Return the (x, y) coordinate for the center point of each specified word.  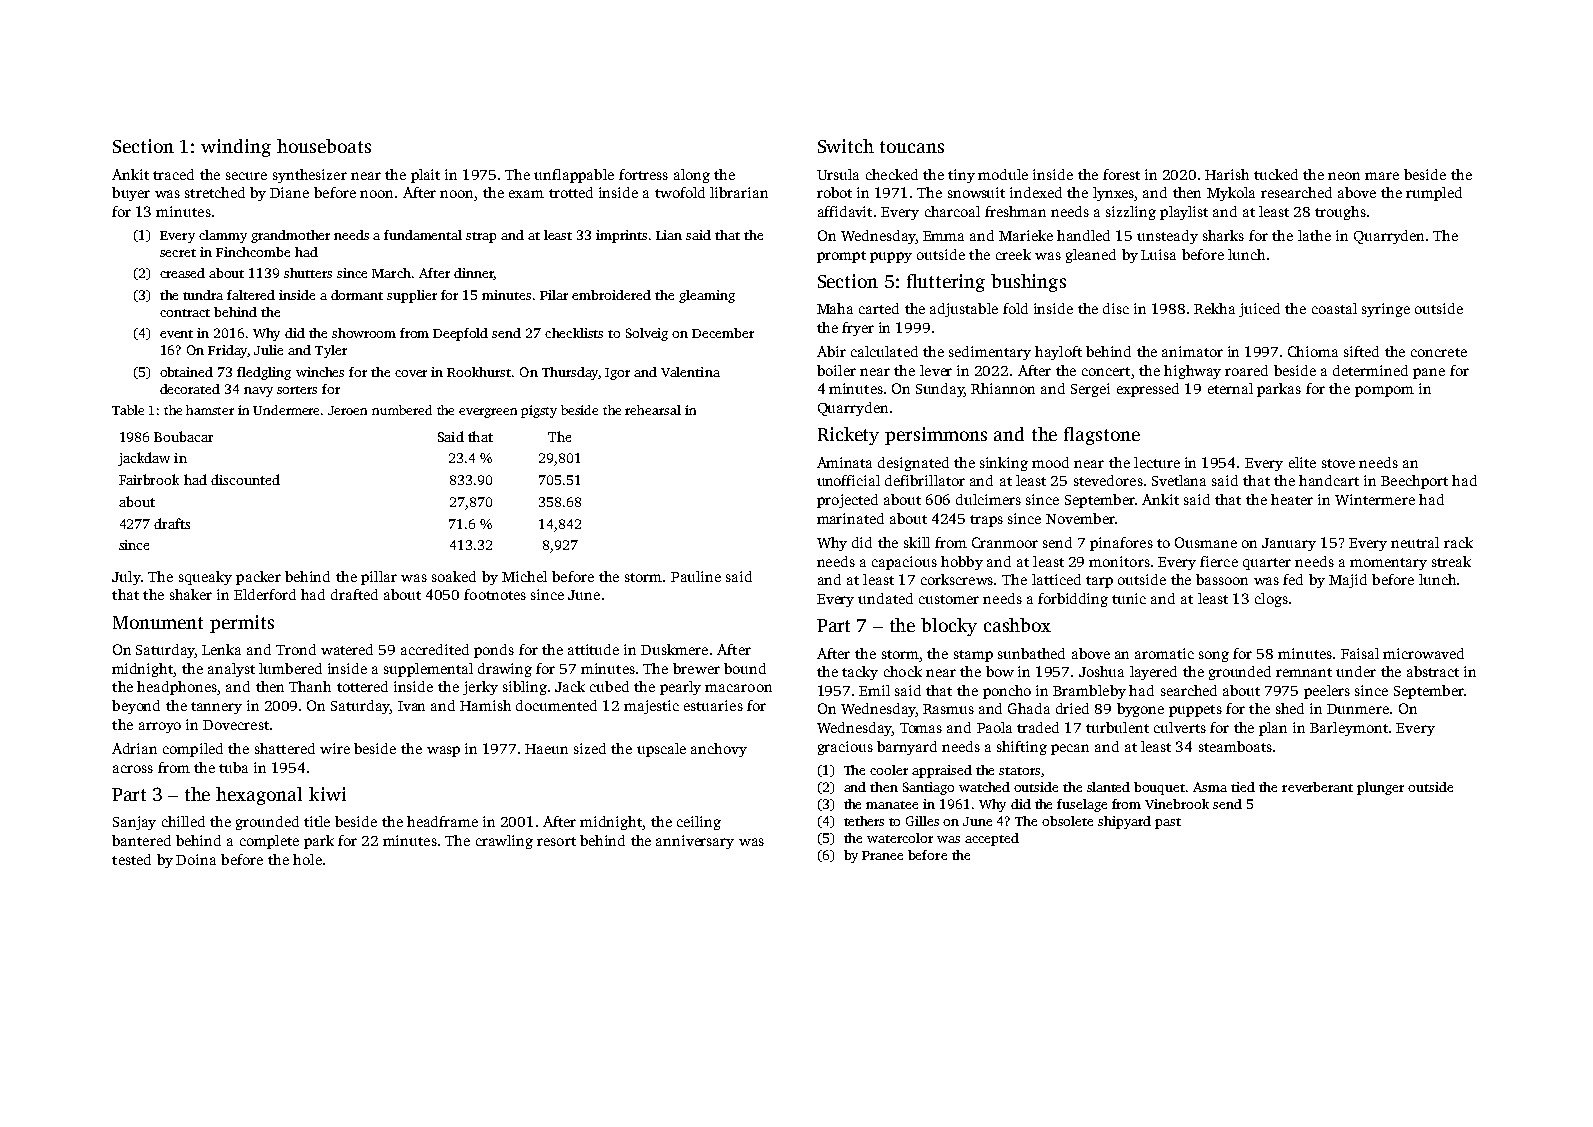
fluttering (946, 283)
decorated (190, 389)
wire (335, 748)
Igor (617, 374)
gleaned (1091, 256)
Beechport (1414, 482)
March (391, 273)
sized (590, 748)
